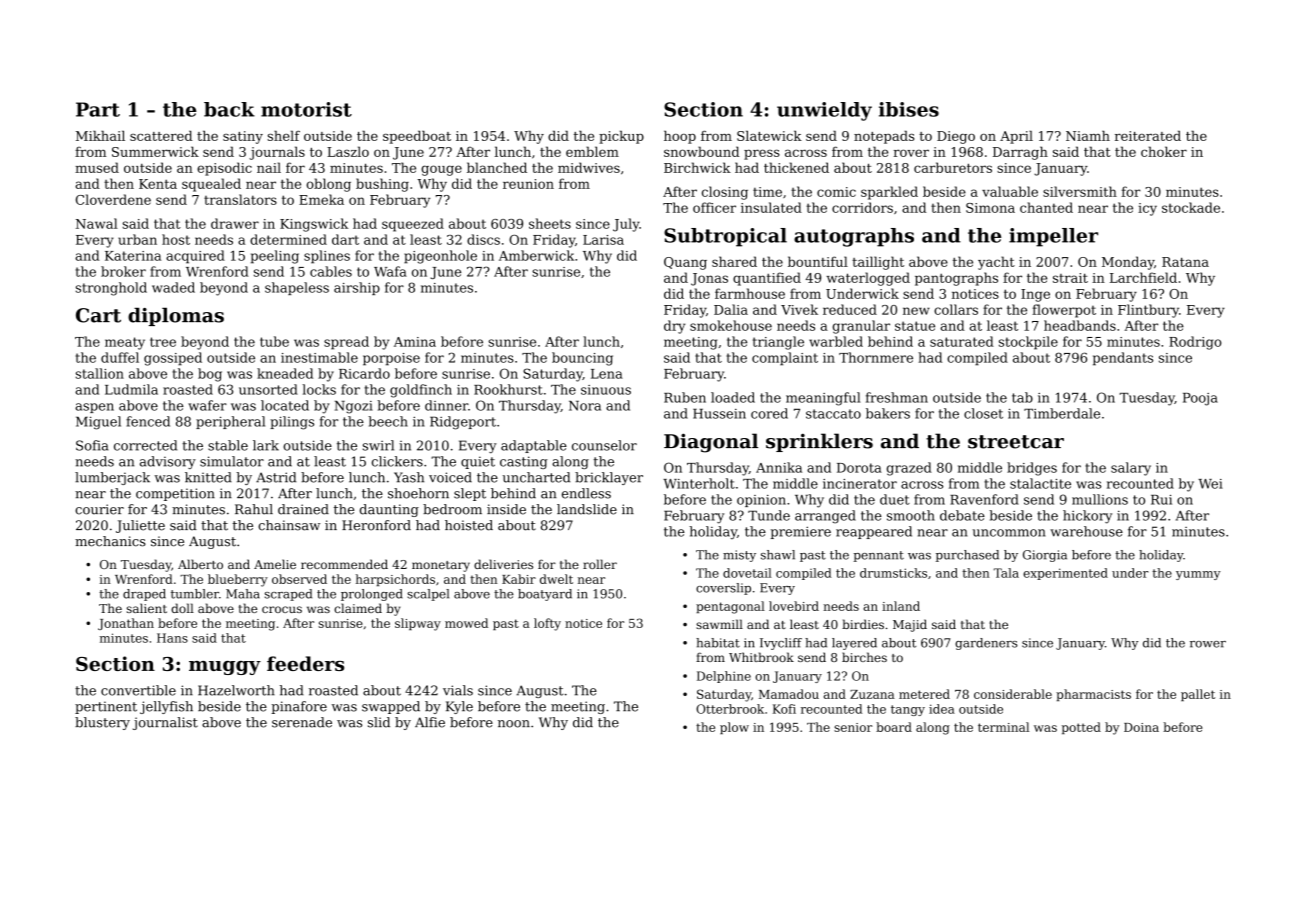 The image size is (1308, 924). Describe the element at coordinates (321, 199) in the screenshot. I see `Emeka` at that location.
